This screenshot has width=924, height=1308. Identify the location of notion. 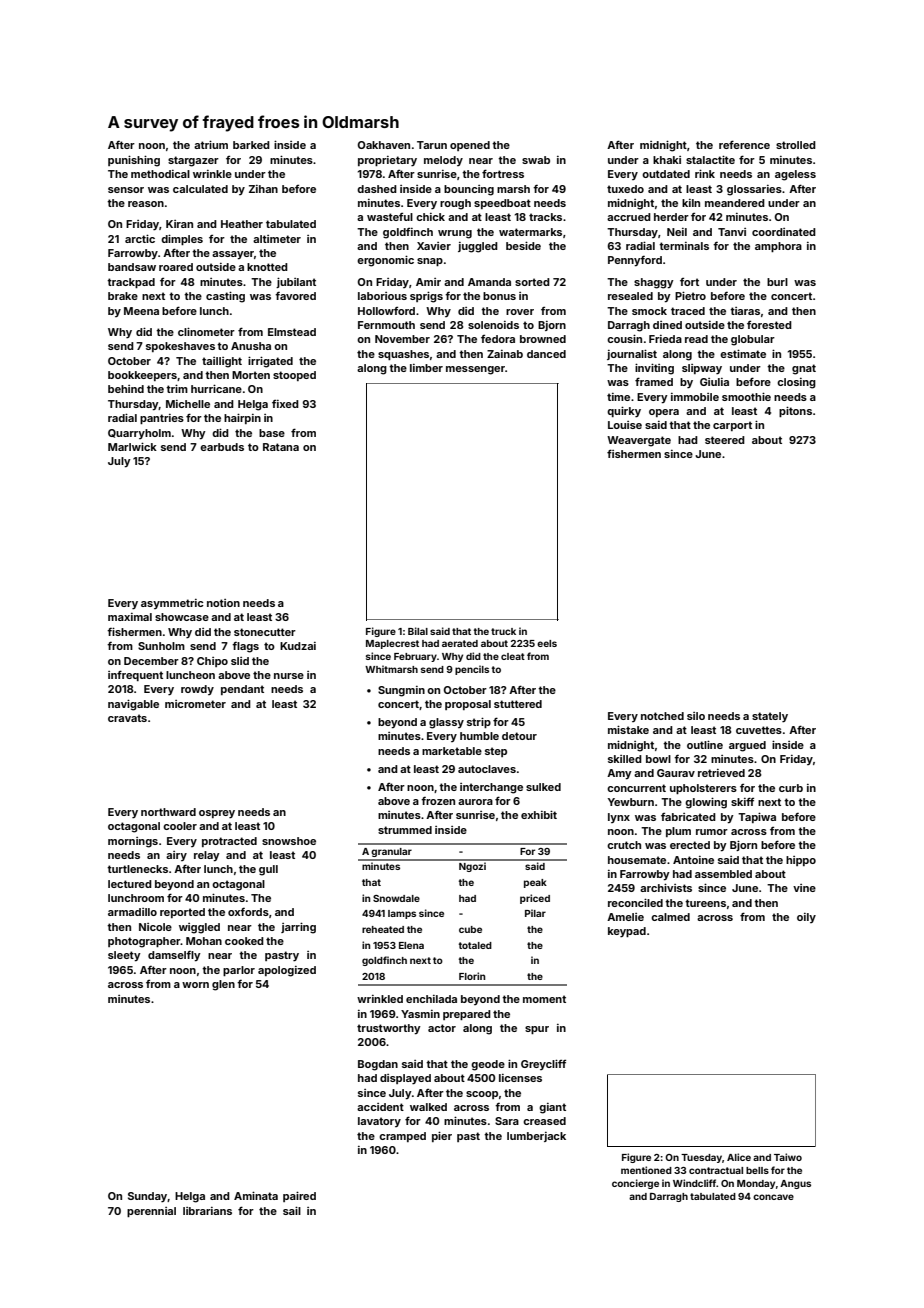
(223, 603).
